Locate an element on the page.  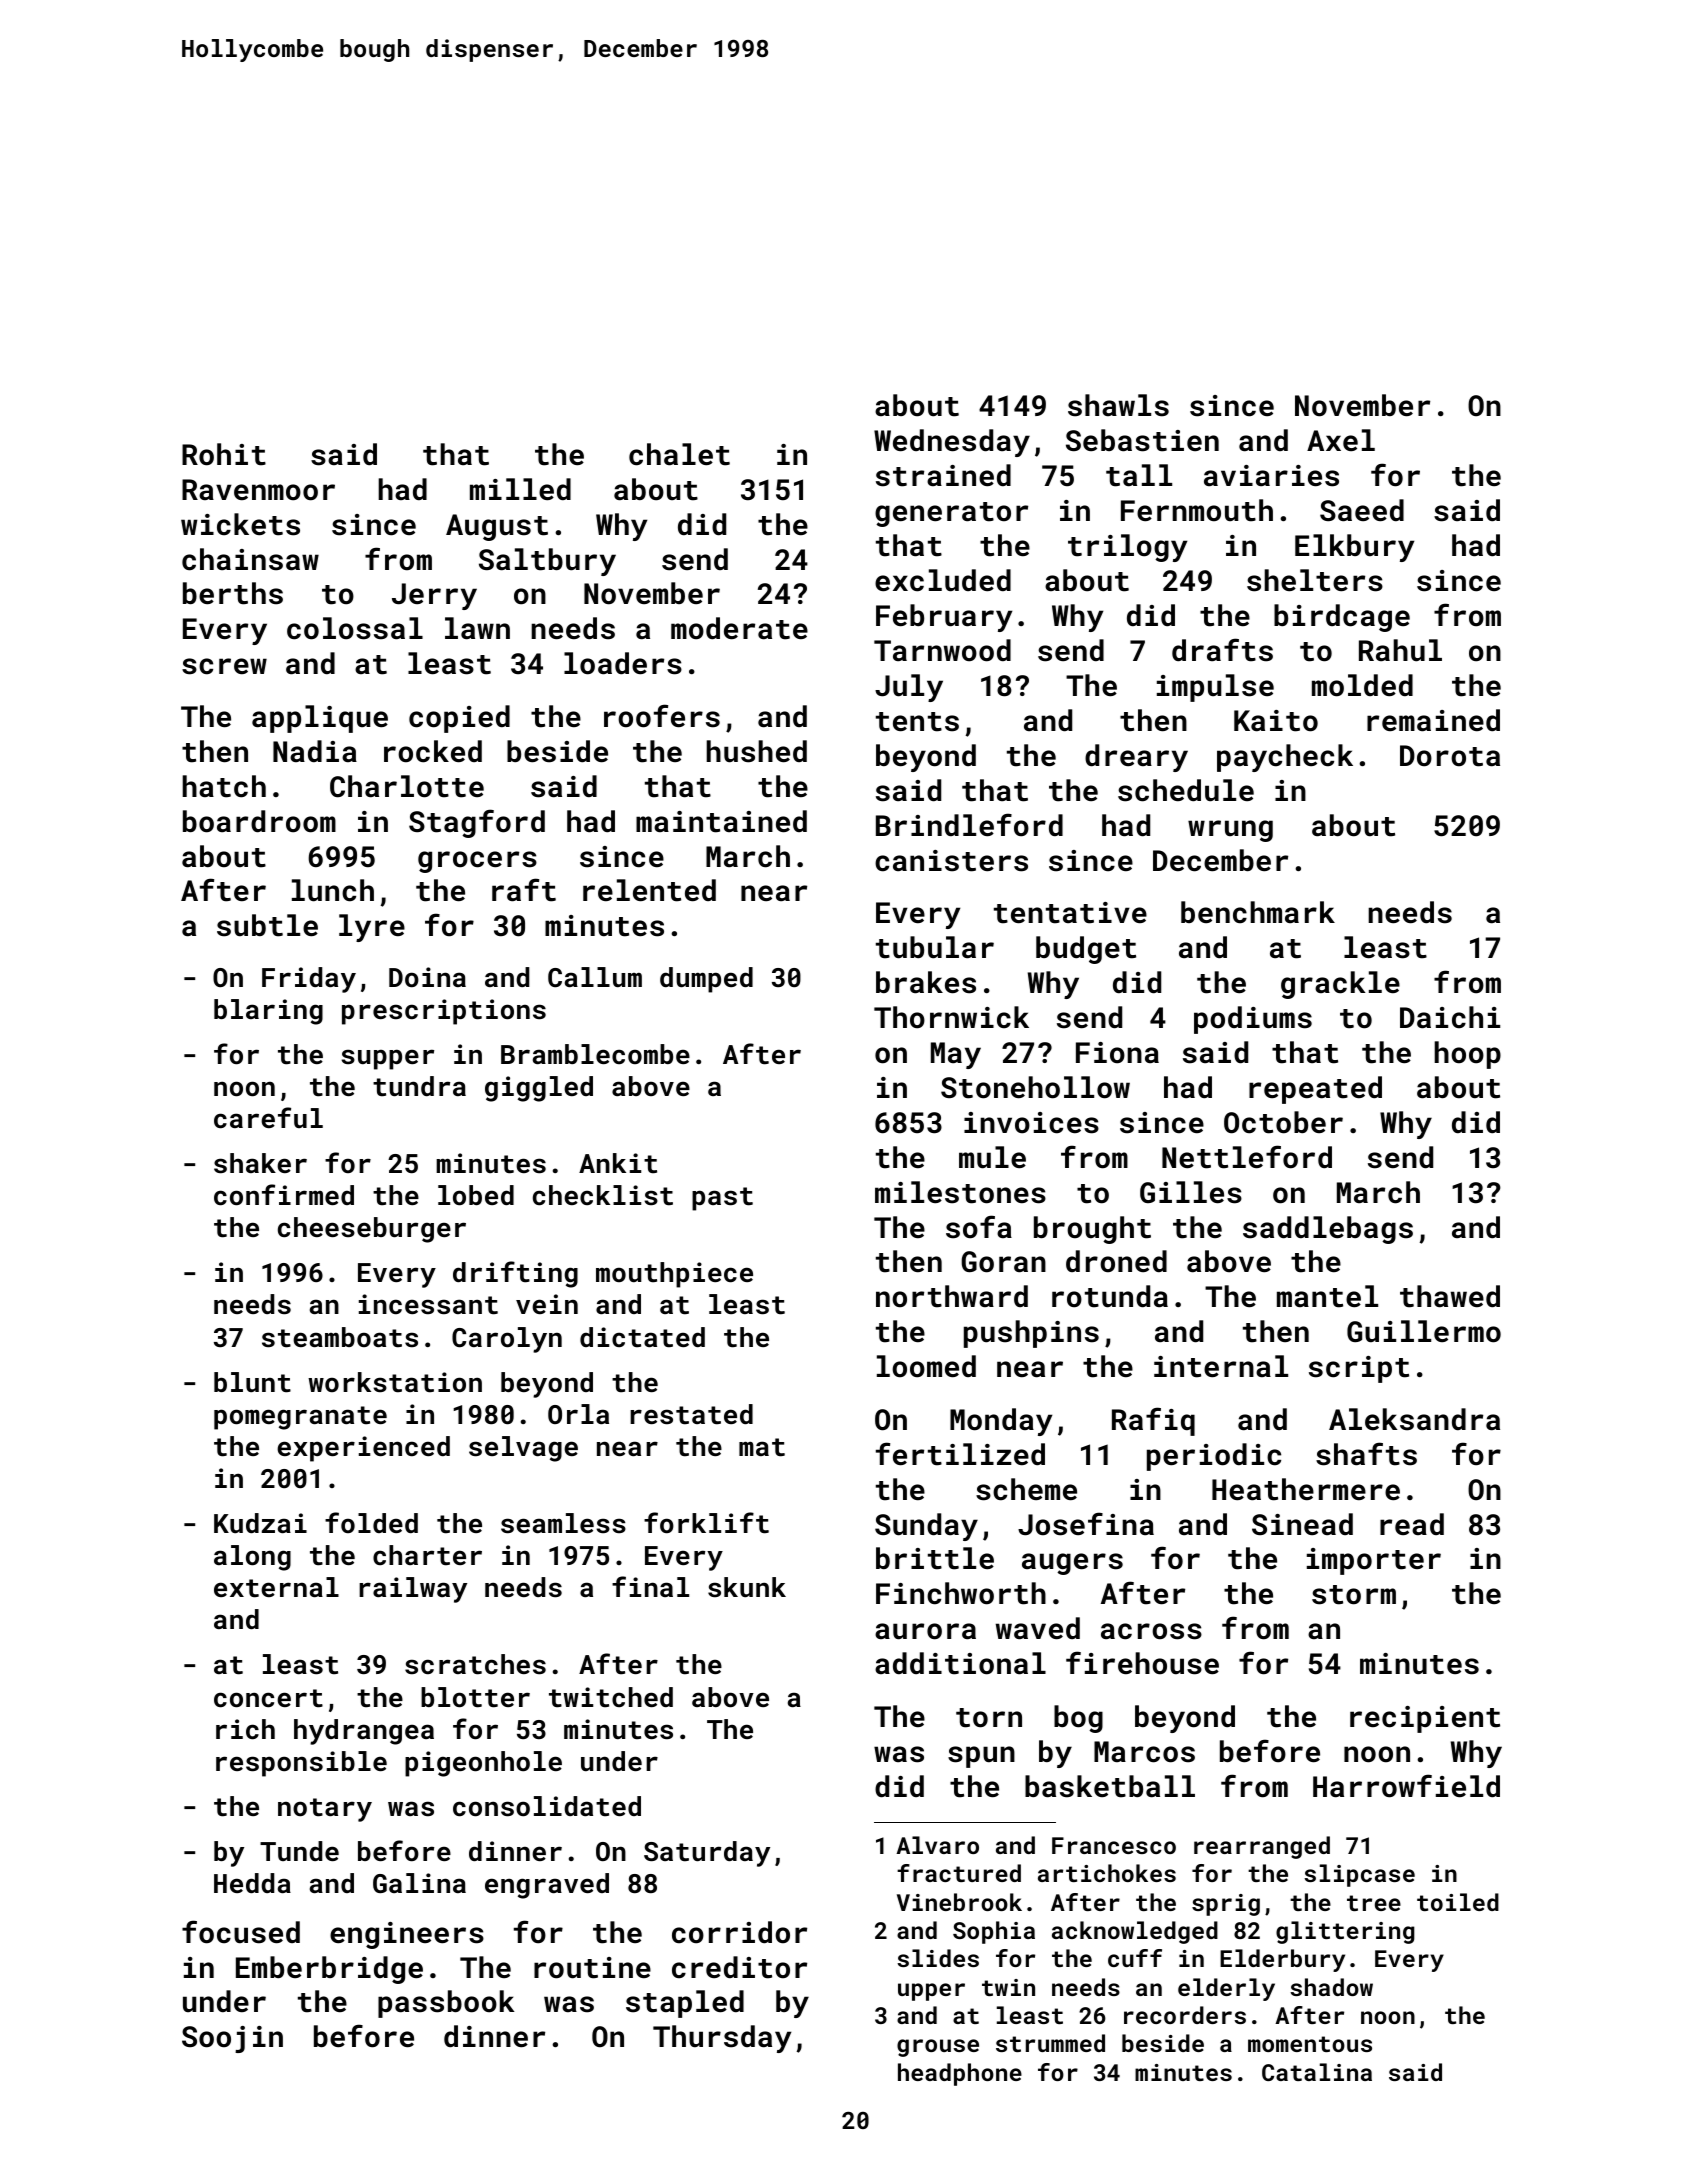
confirmed is located at coordinates (284, 1195).
